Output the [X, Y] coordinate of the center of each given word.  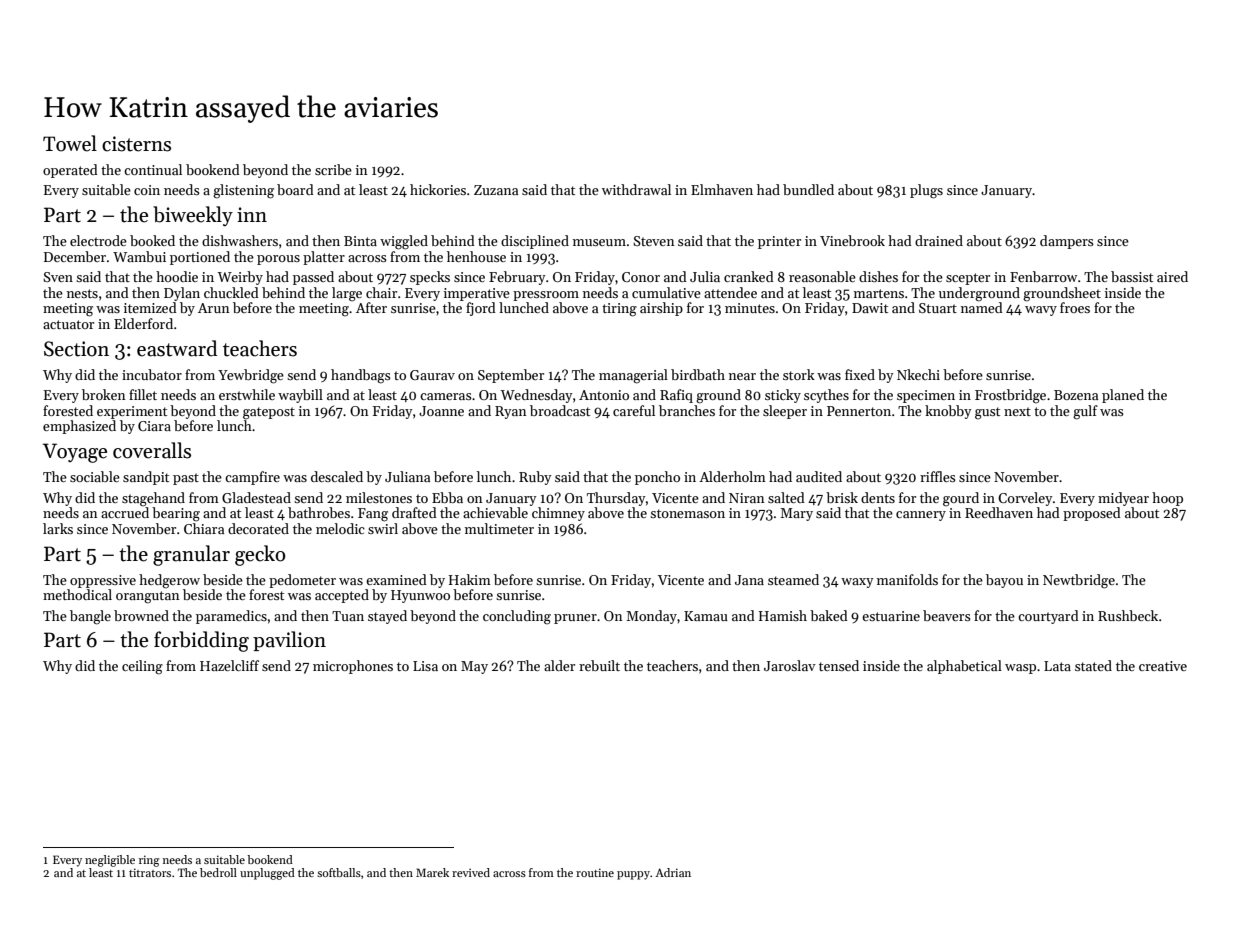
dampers [1067, 242]
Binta [360, 241]
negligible [110, 861]
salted [786, 497]
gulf [1085, 412]
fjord [481, 309]
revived [471, 872]
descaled [337, 476]
